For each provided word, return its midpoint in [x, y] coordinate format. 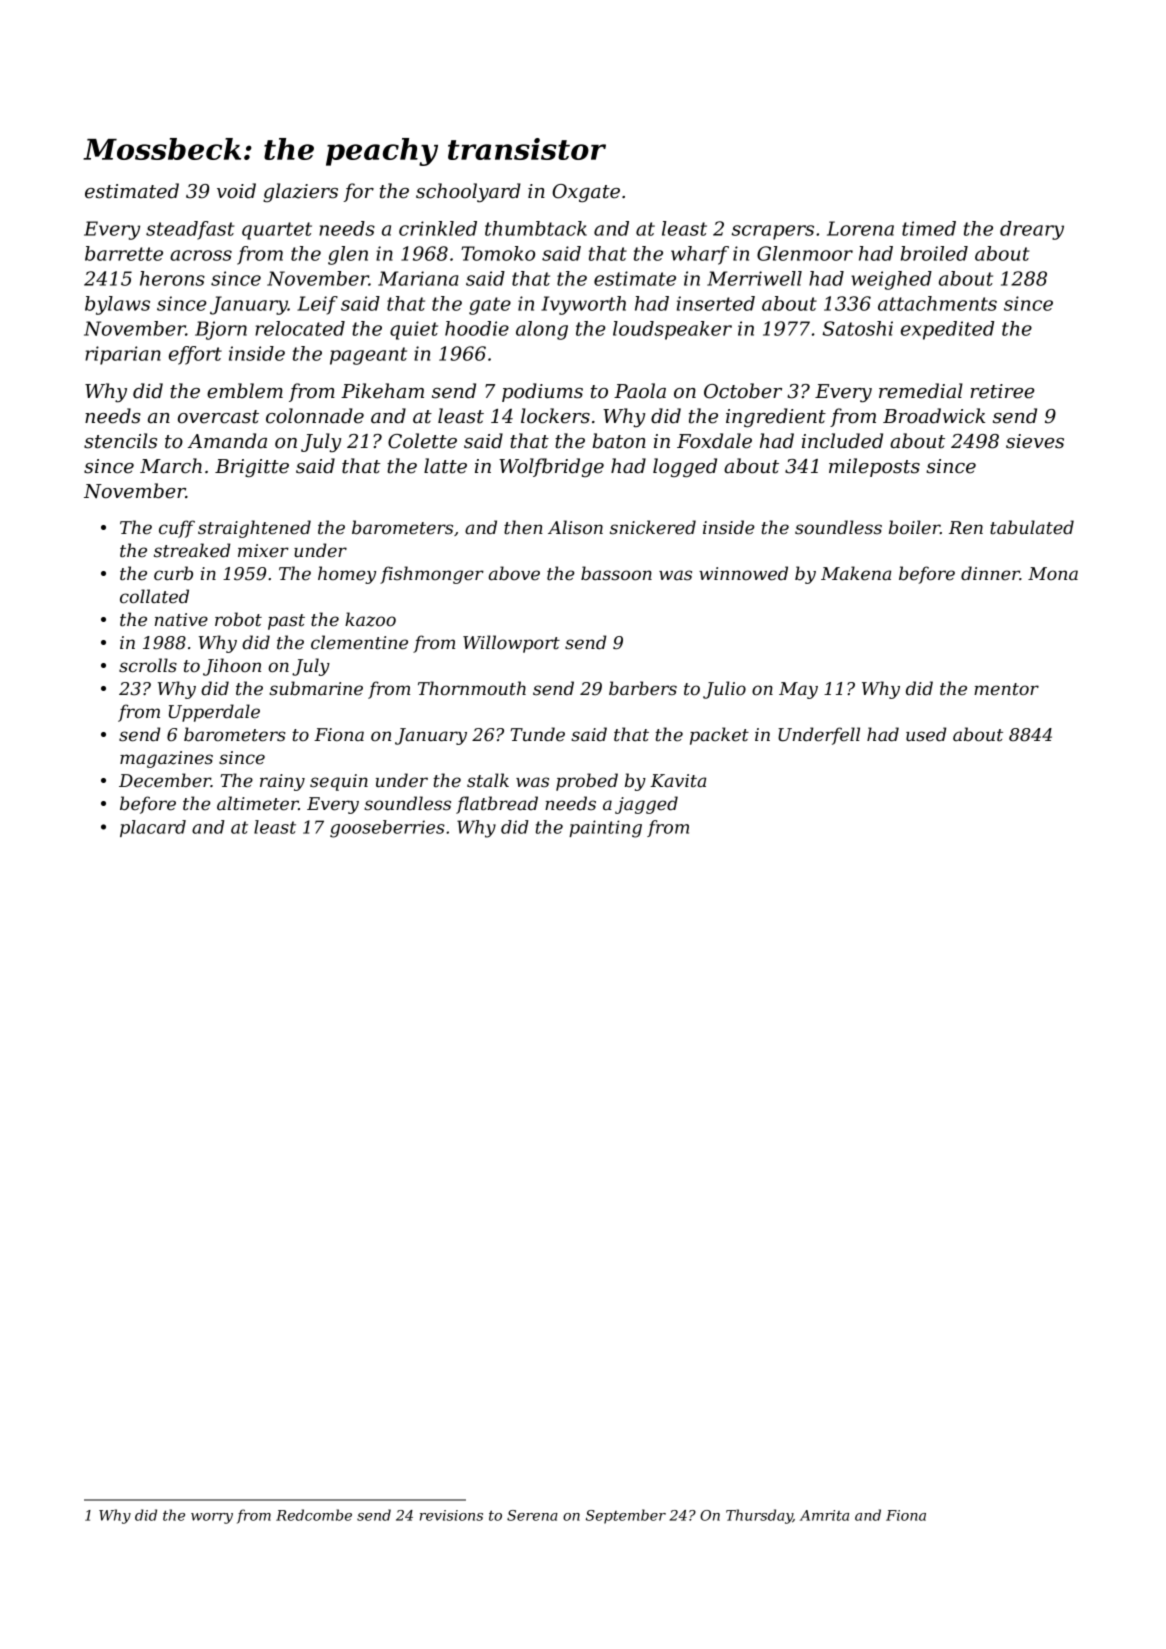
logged [685, 467]
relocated [300, 328]
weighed [891, 280]
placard [153, 828]
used [926, 734]
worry [212, 1518]
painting [605, 829]
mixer [263, 550]
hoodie [477, 328]
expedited [947, 330]
